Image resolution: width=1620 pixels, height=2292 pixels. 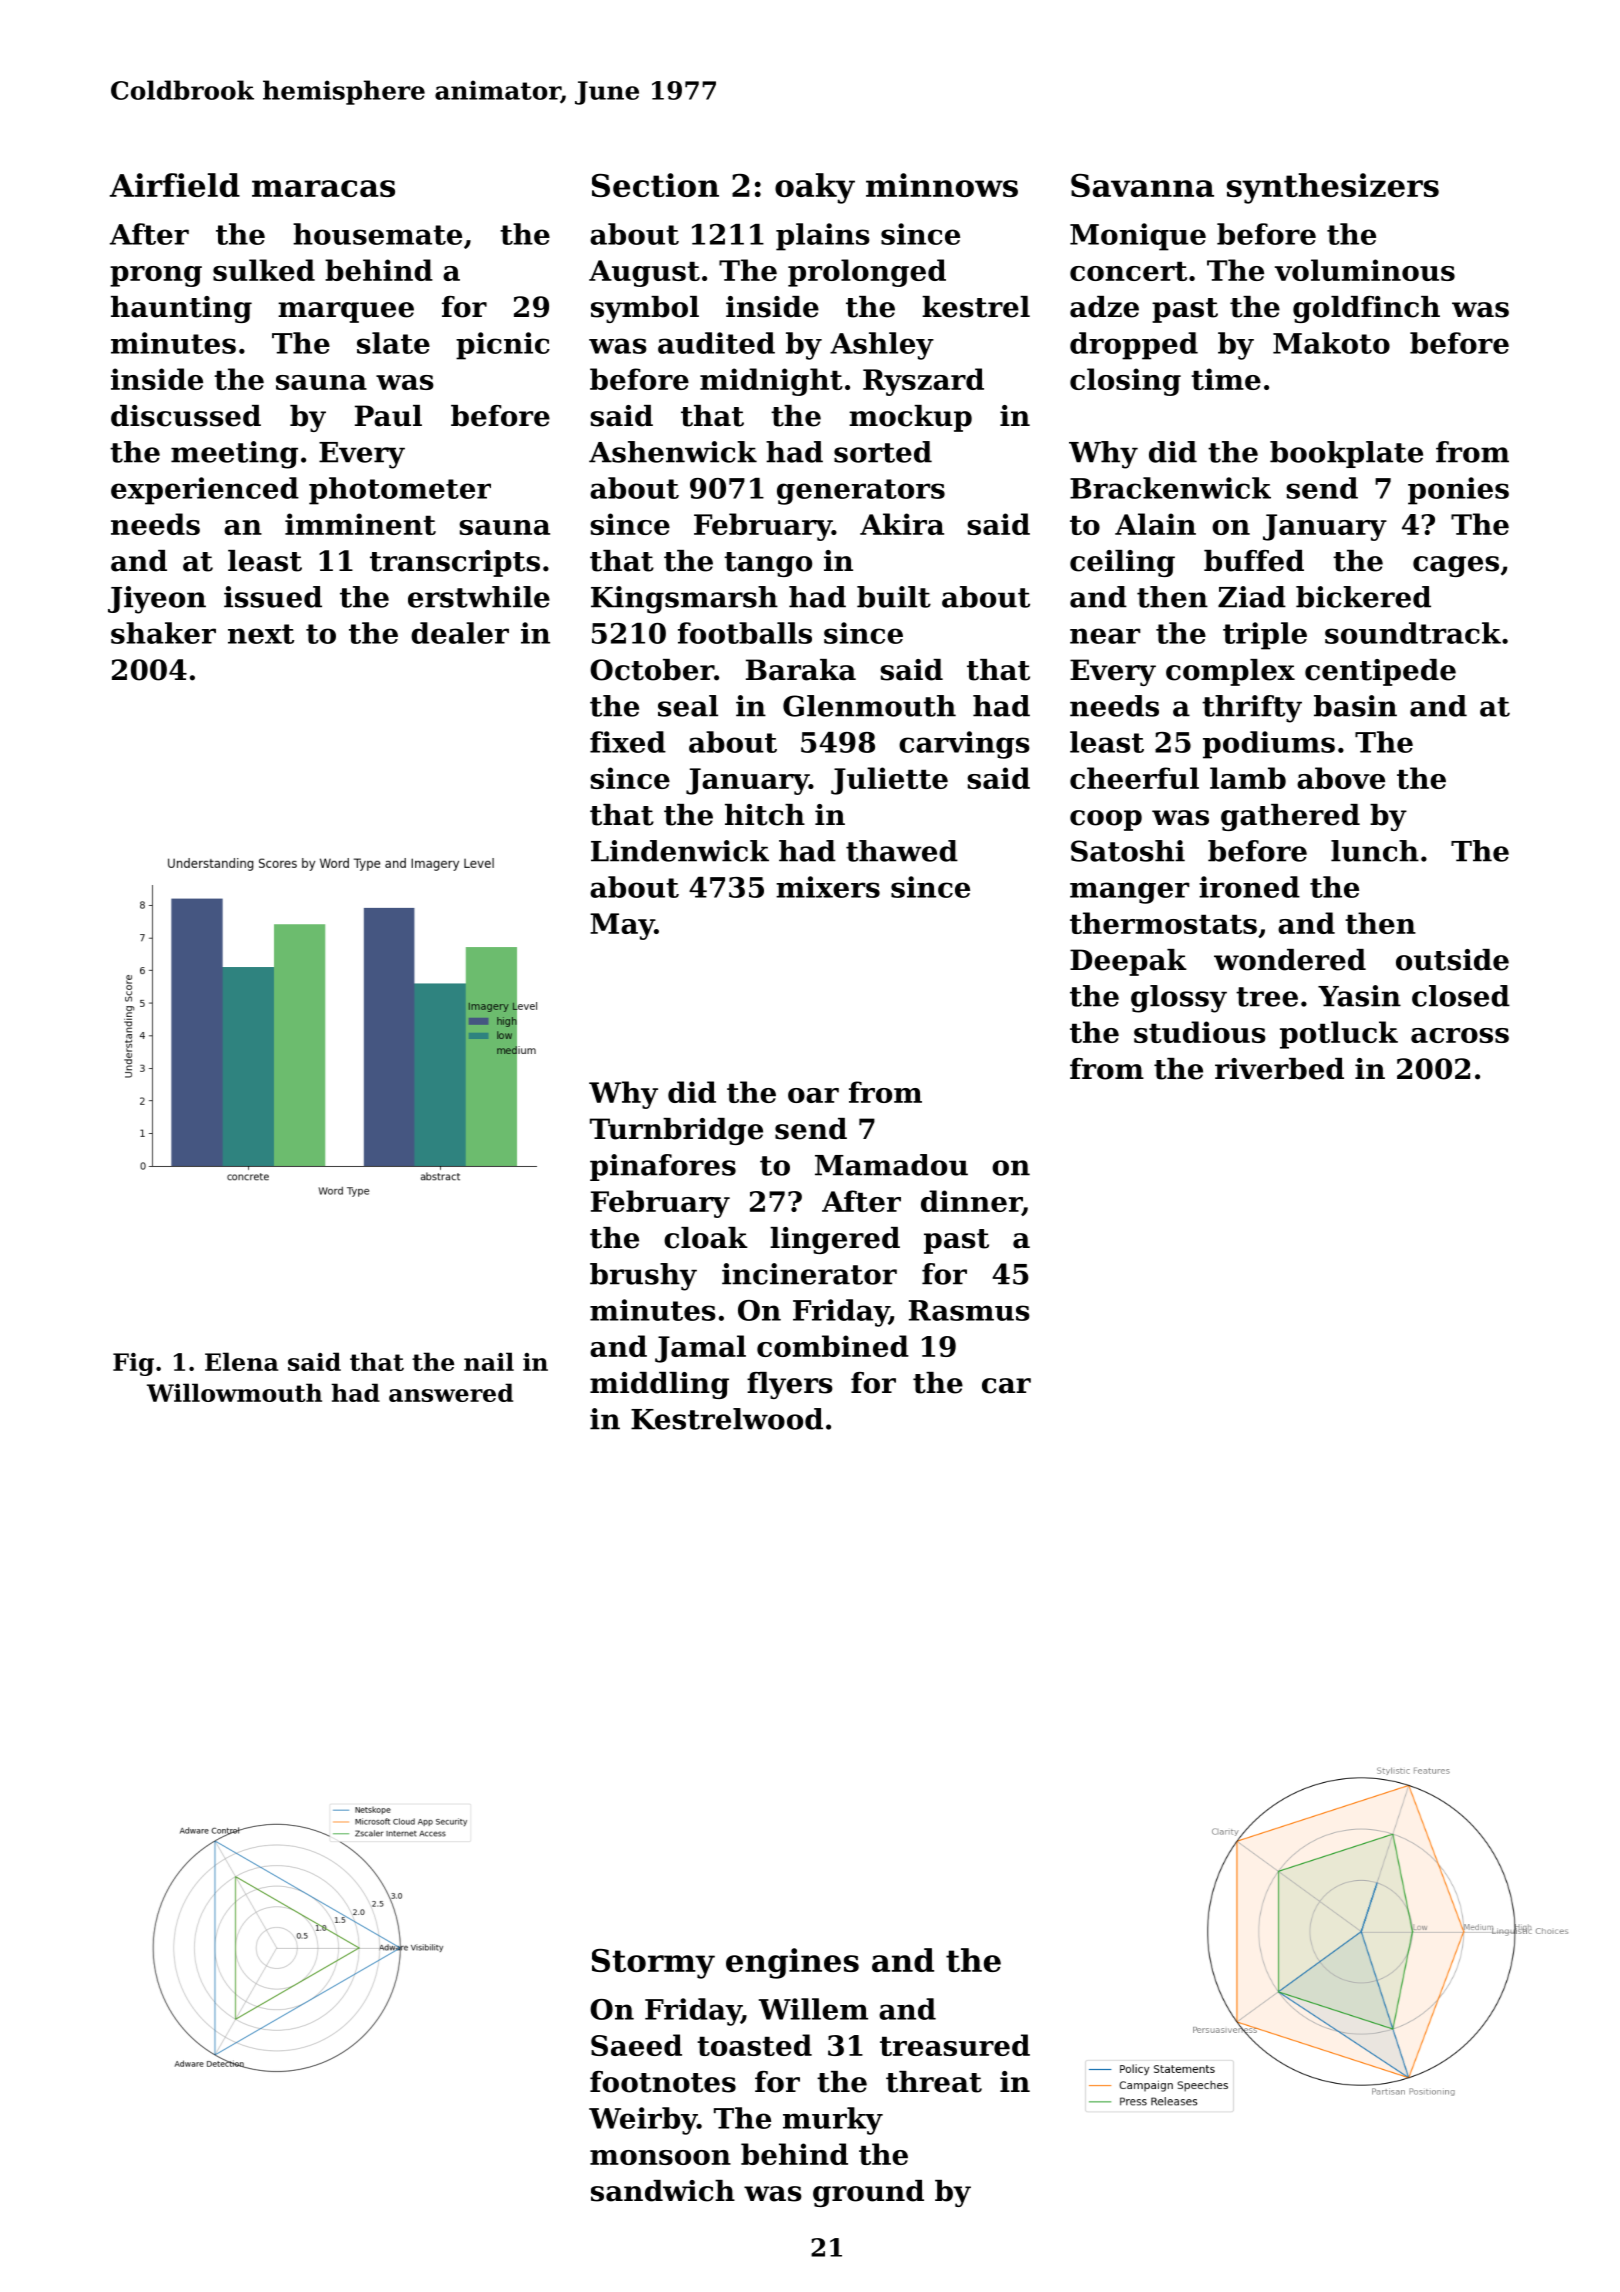 What do you see at coordinates (643, 2121) in the screenshot?
I see `Weirby` at bounding box center [643, 2121].
